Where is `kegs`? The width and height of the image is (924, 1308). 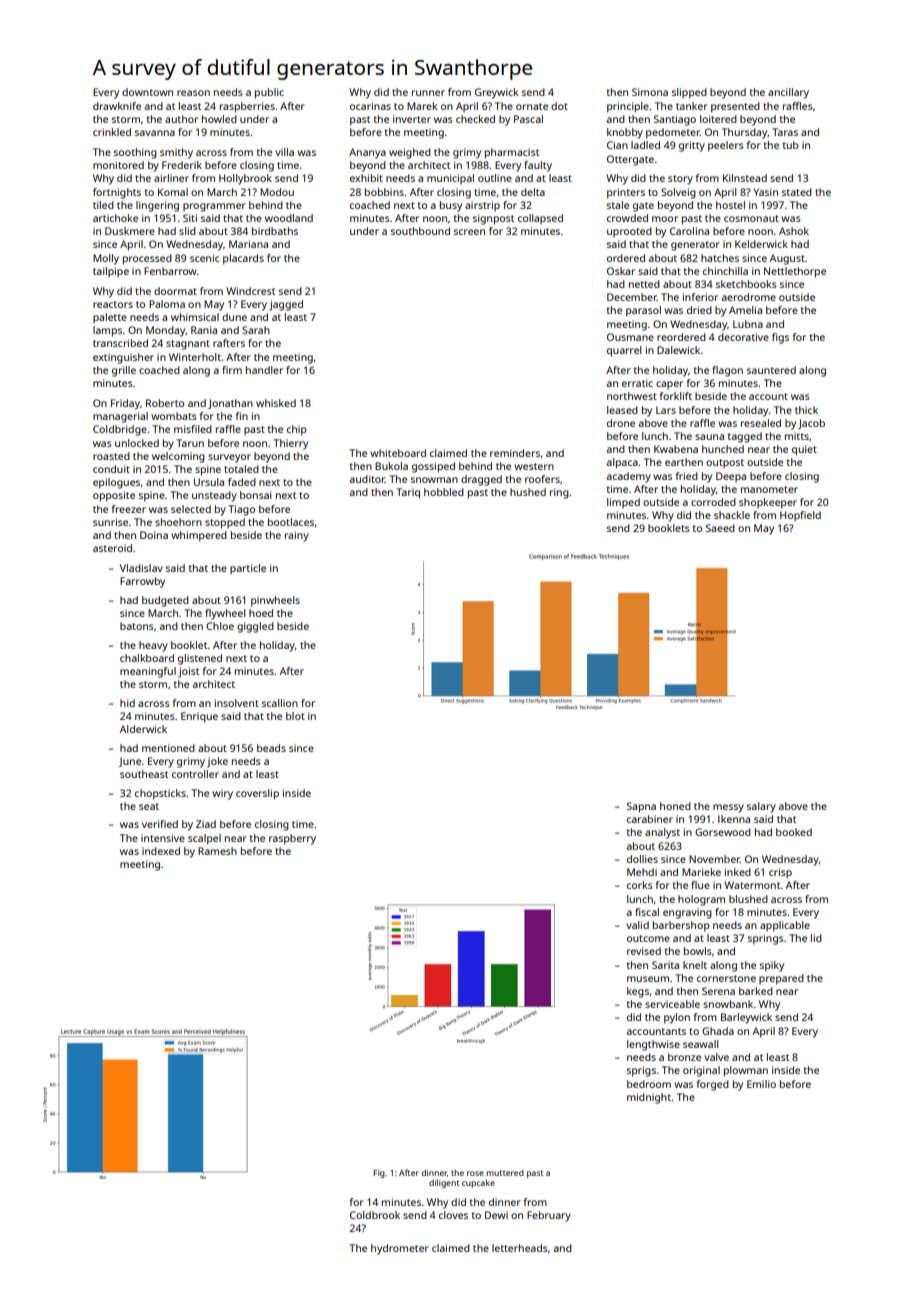 kegs is located at coordinates (638, 992).
